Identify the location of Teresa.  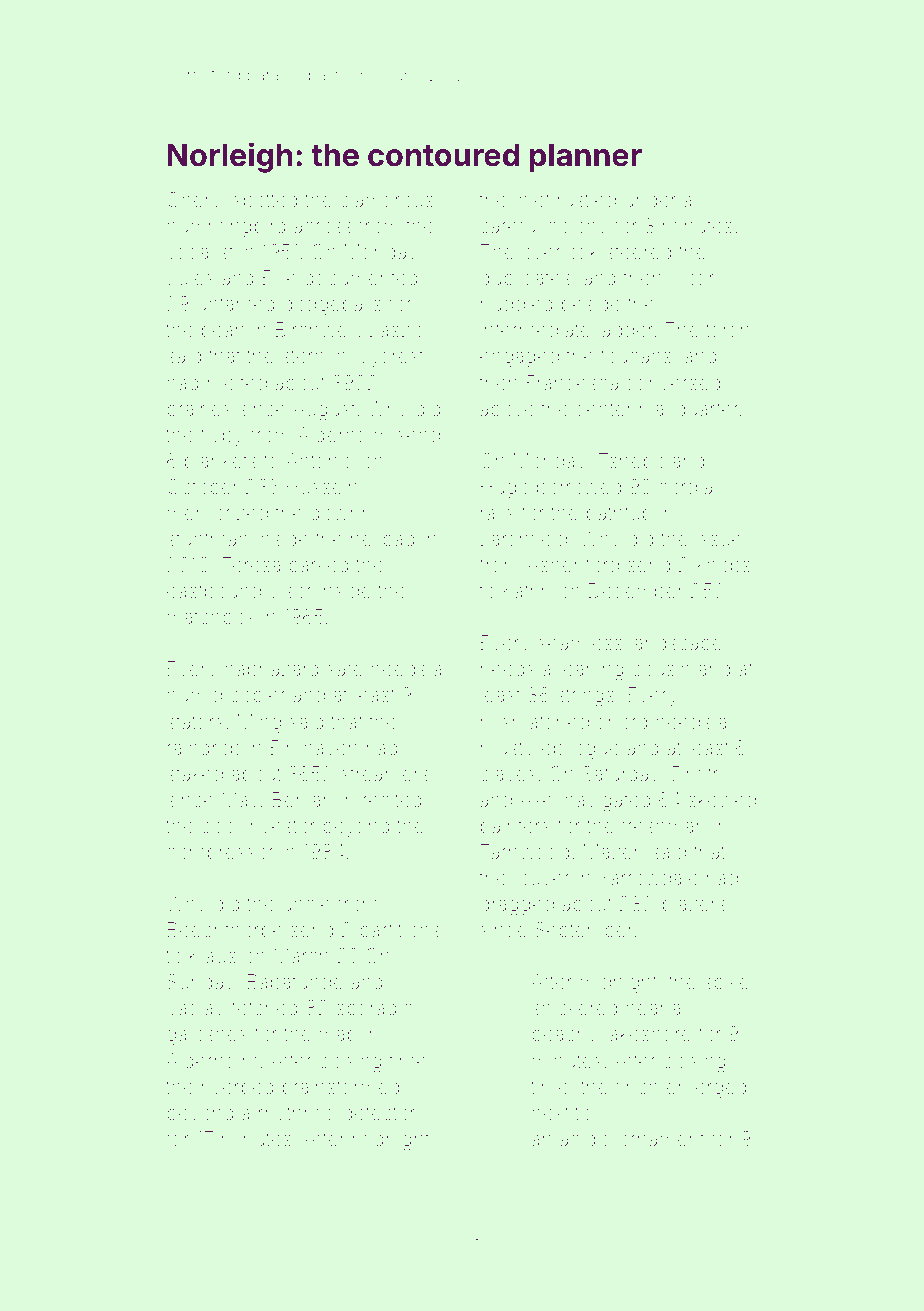
(251, 564).
